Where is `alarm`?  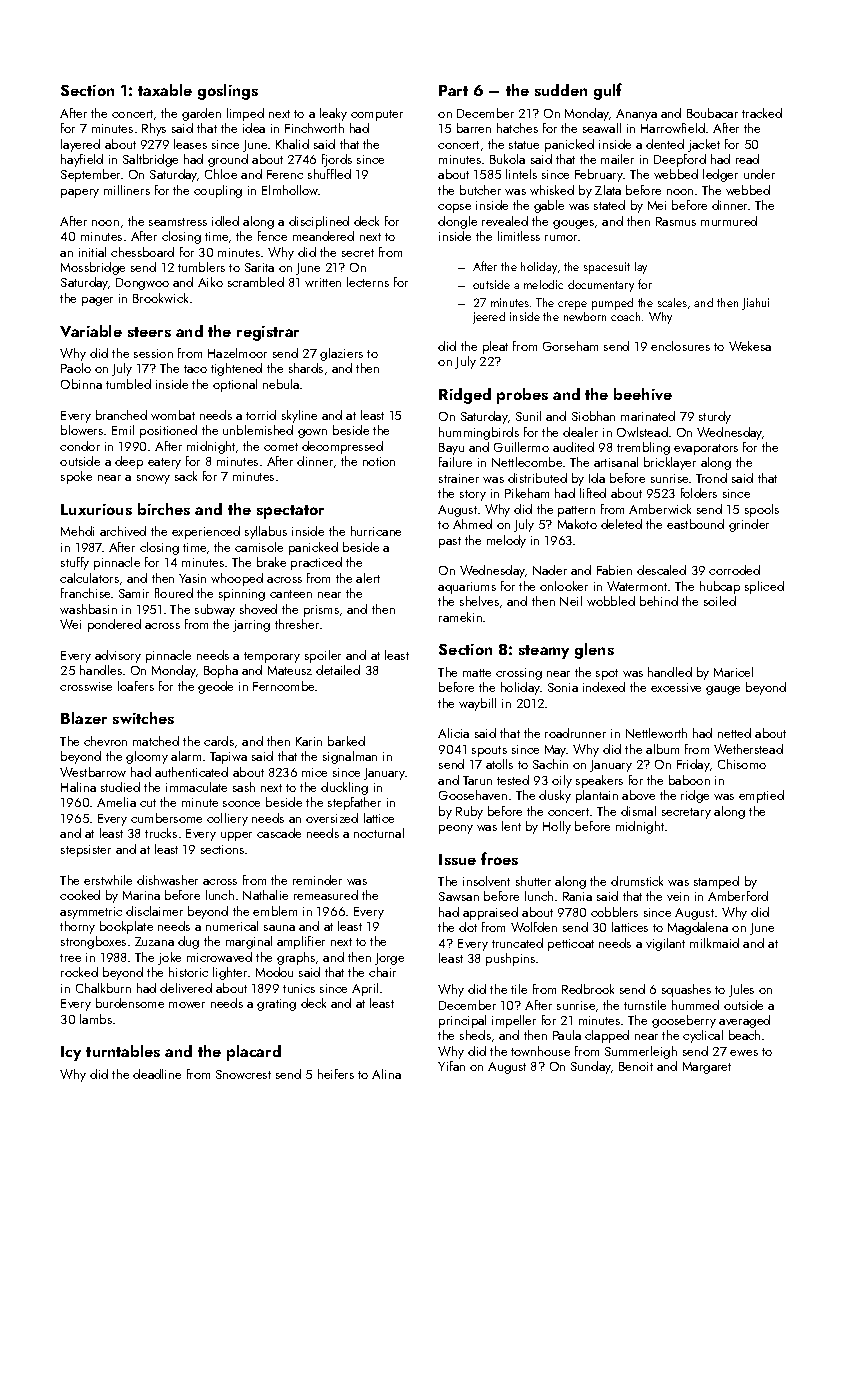 alarm is located at coordinates (186, 756).
